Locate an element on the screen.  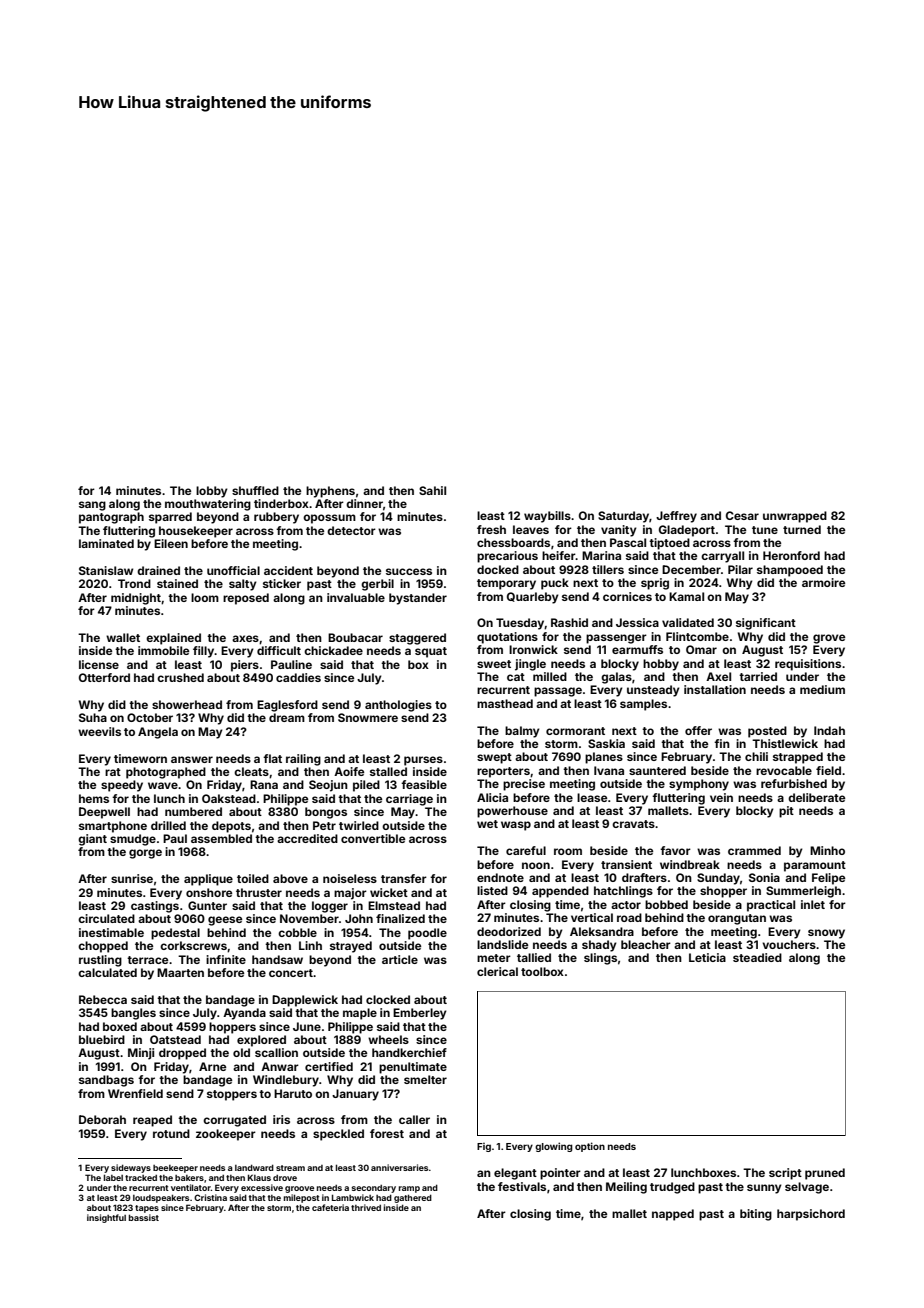
dinner is located at coordinates (364, 503).
